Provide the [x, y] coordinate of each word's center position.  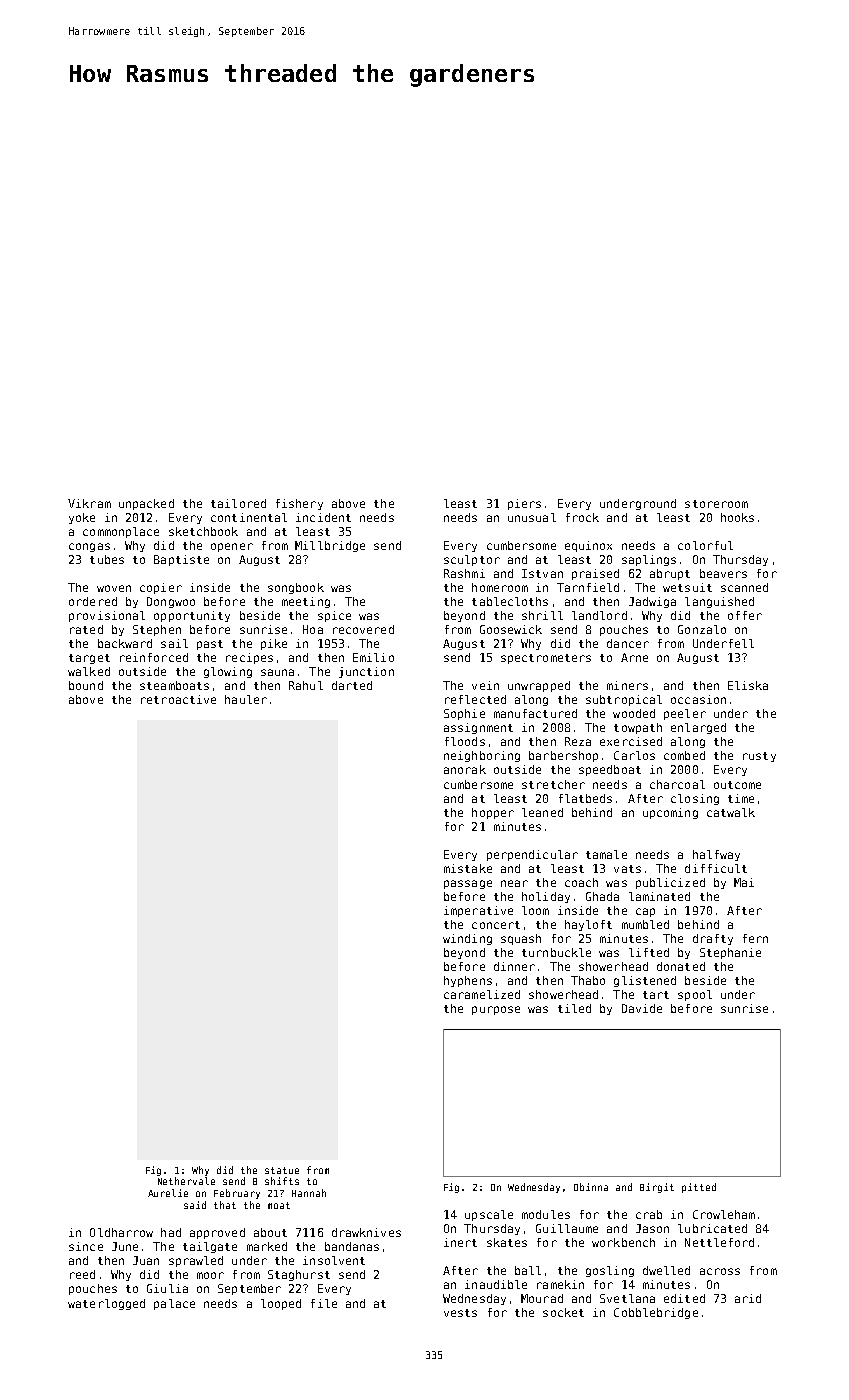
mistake [468, 868]
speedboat [610, 770]
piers [524, 504]
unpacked [146, 504]
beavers [723, 573]
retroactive [178, 699]
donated [681, 966]
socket [563, 1312]
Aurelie [168, 1193]
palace [174, 1304]
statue [282, 1170]
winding [467, 939]
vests [460, 1313]
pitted [699, 1188]
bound [86, 685]
